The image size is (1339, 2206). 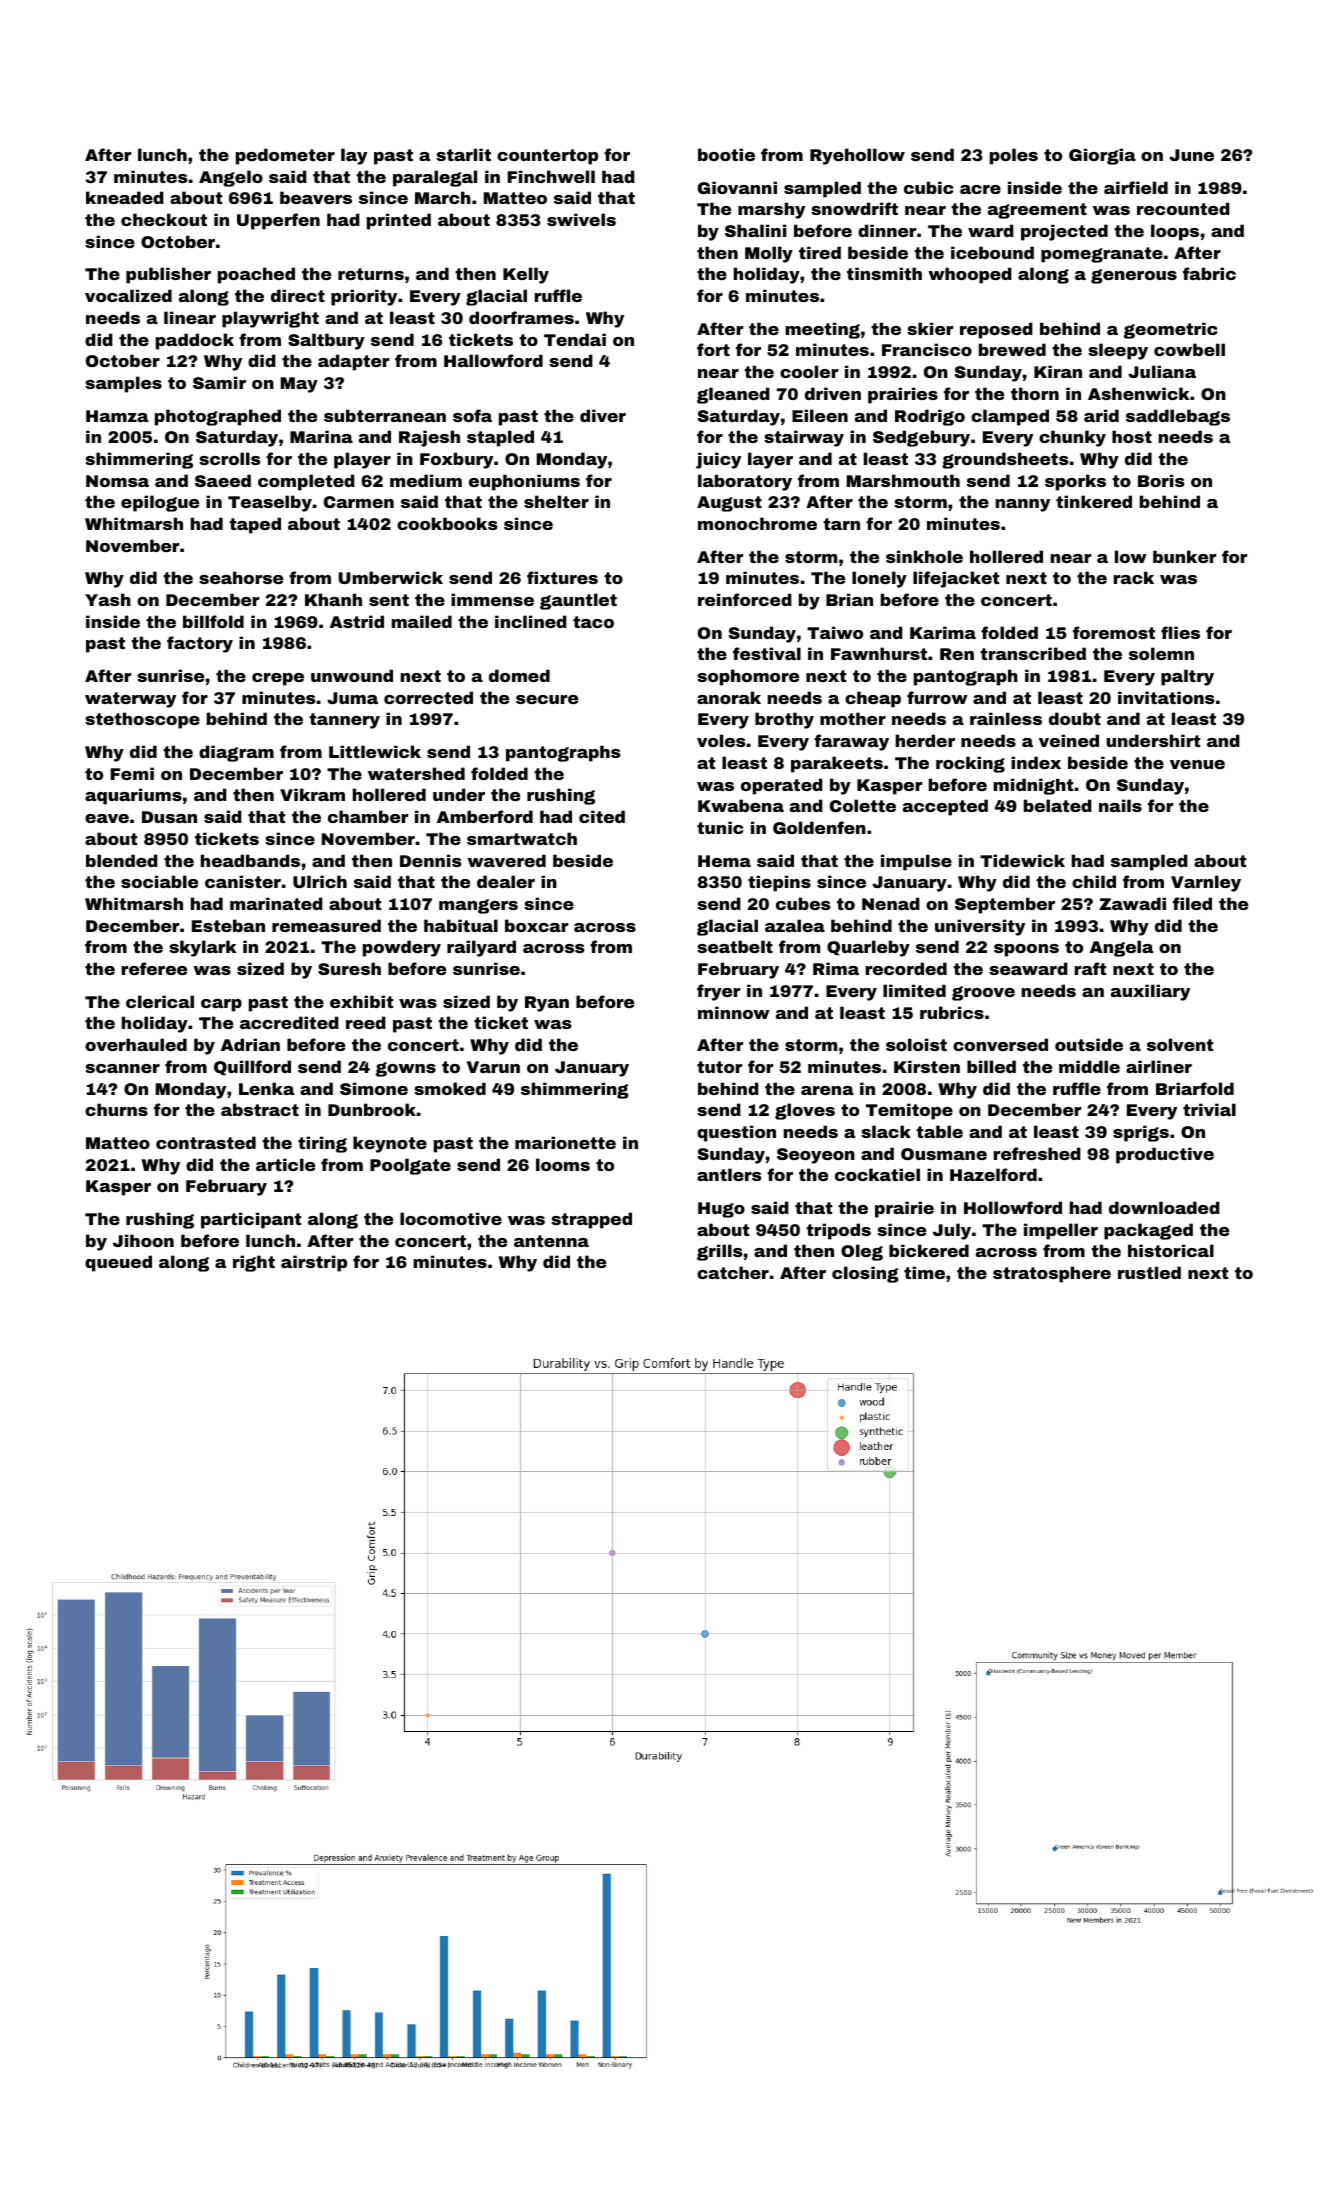 I want to click on auxiliary, so click(x=1150, y=992).
